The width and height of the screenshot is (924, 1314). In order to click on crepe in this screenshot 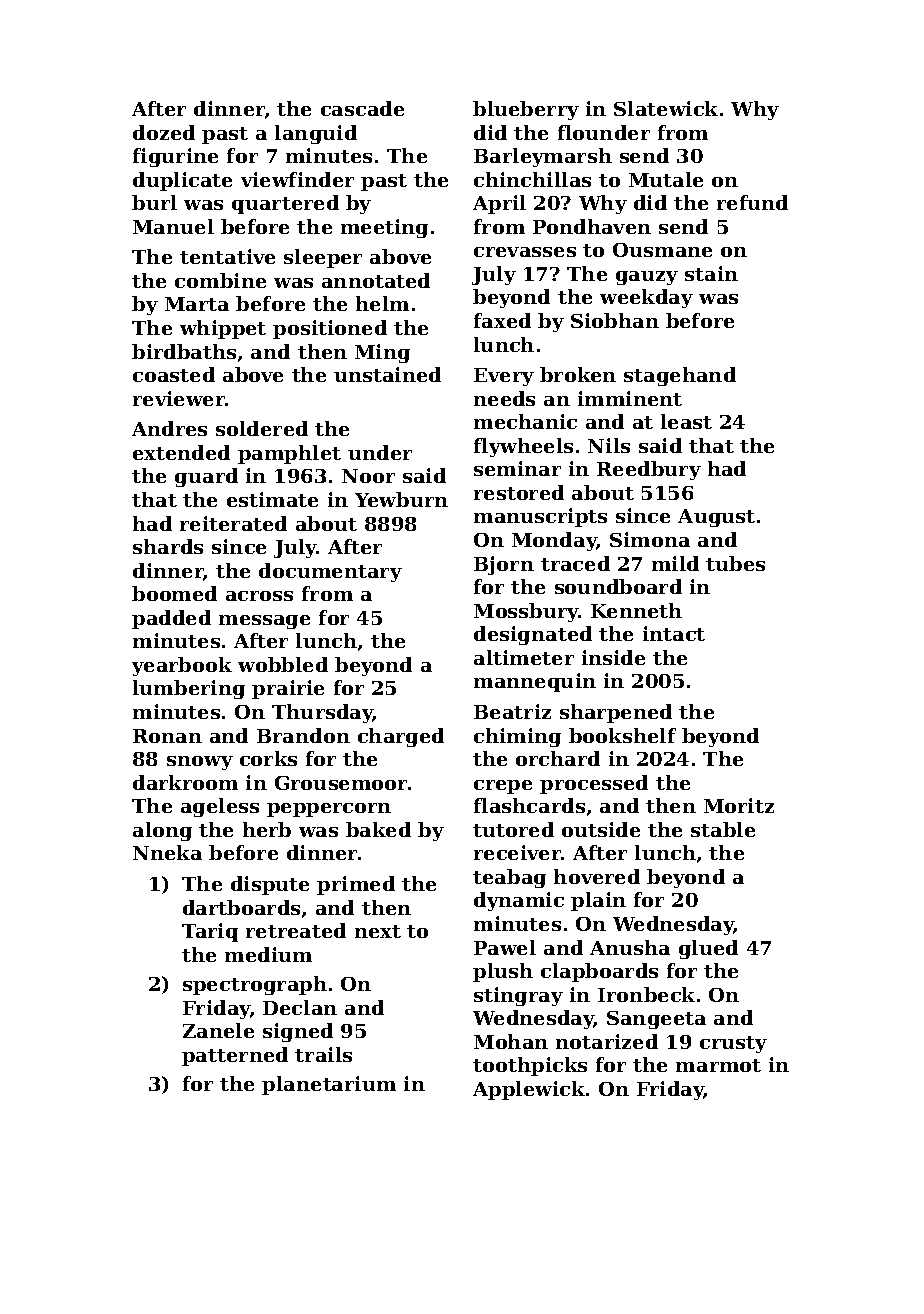, I will do `click(503, 787)`.
